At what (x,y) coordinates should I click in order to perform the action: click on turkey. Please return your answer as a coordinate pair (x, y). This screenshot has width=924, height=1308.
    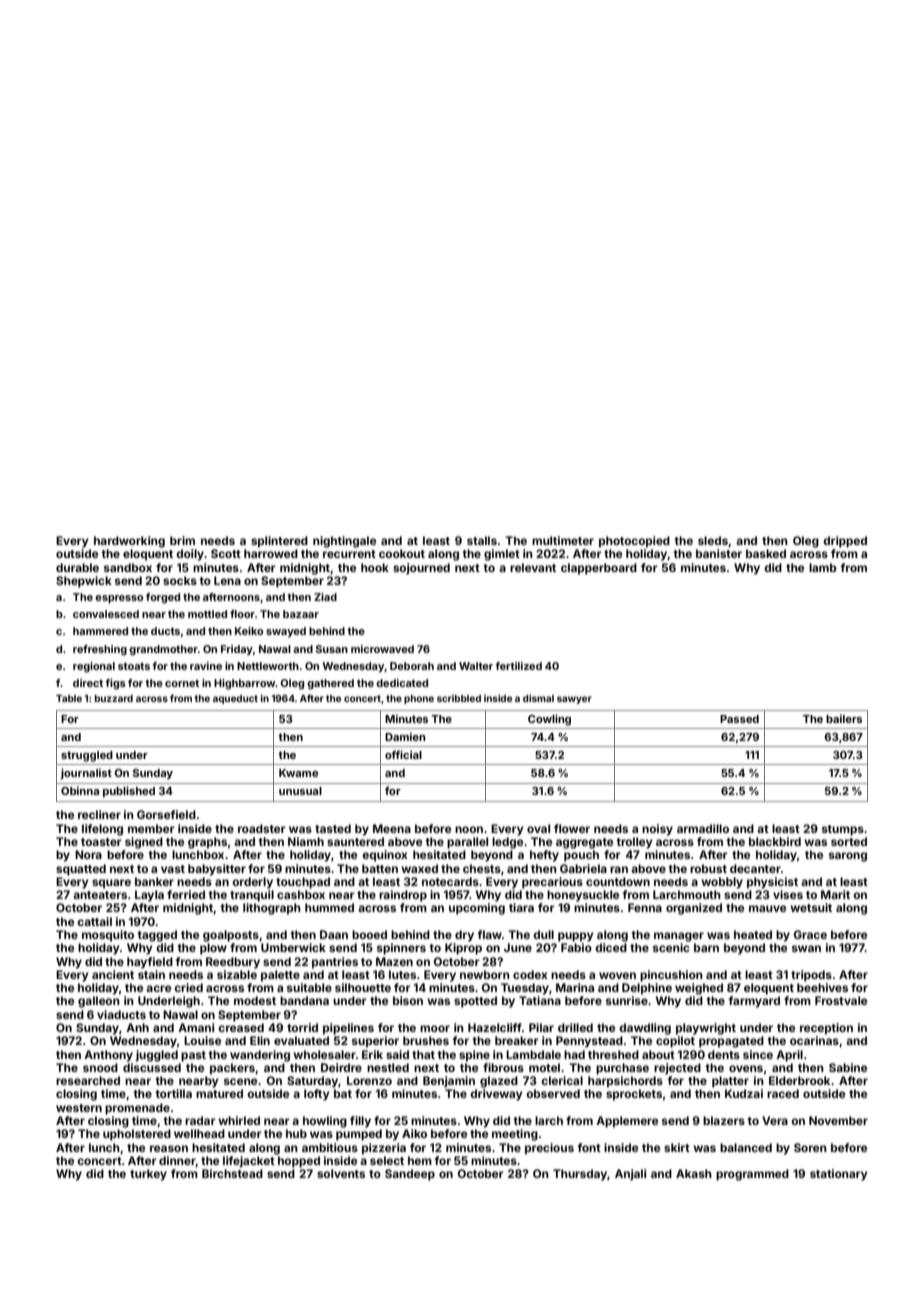
    Looking at the image, I should click on (148, 1175).
